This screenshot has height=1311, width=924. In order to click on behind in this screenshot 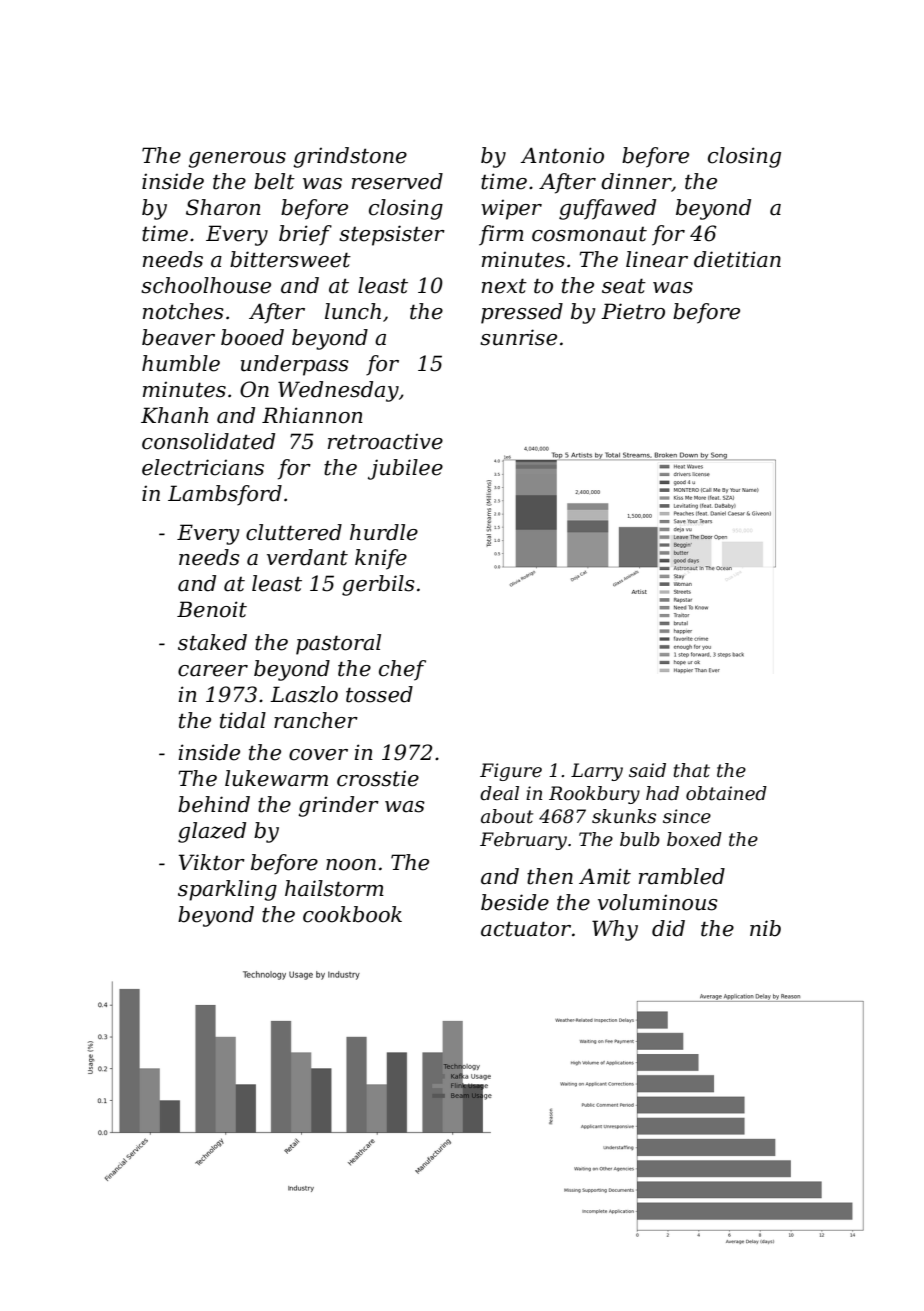, I will do `click(214, 804)`.
